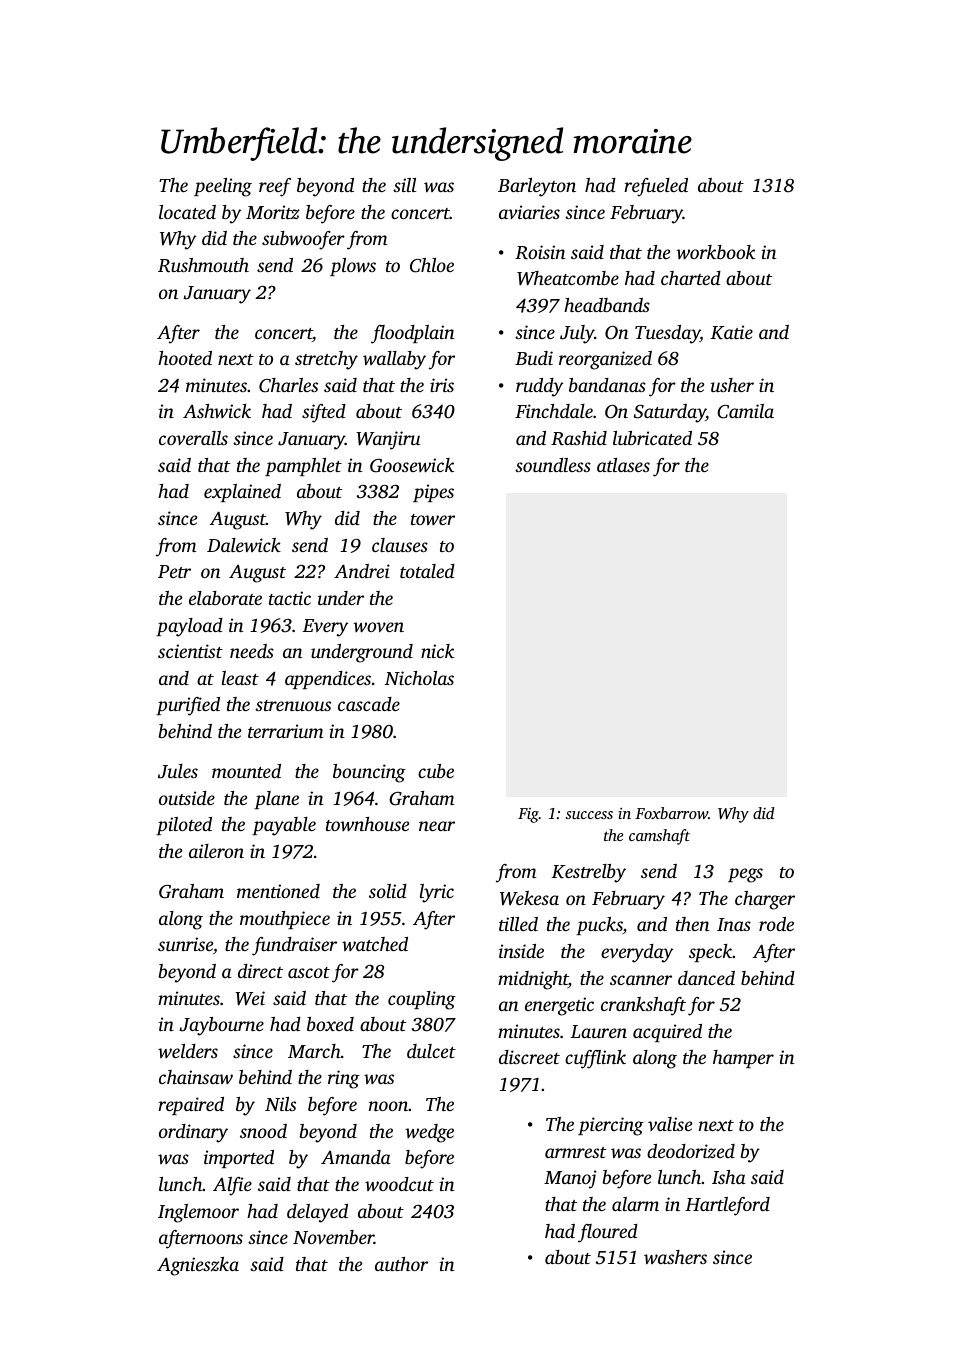 The width and height of the screenshot is (953, 1352). I want to click on iris, so click(442, 385).
